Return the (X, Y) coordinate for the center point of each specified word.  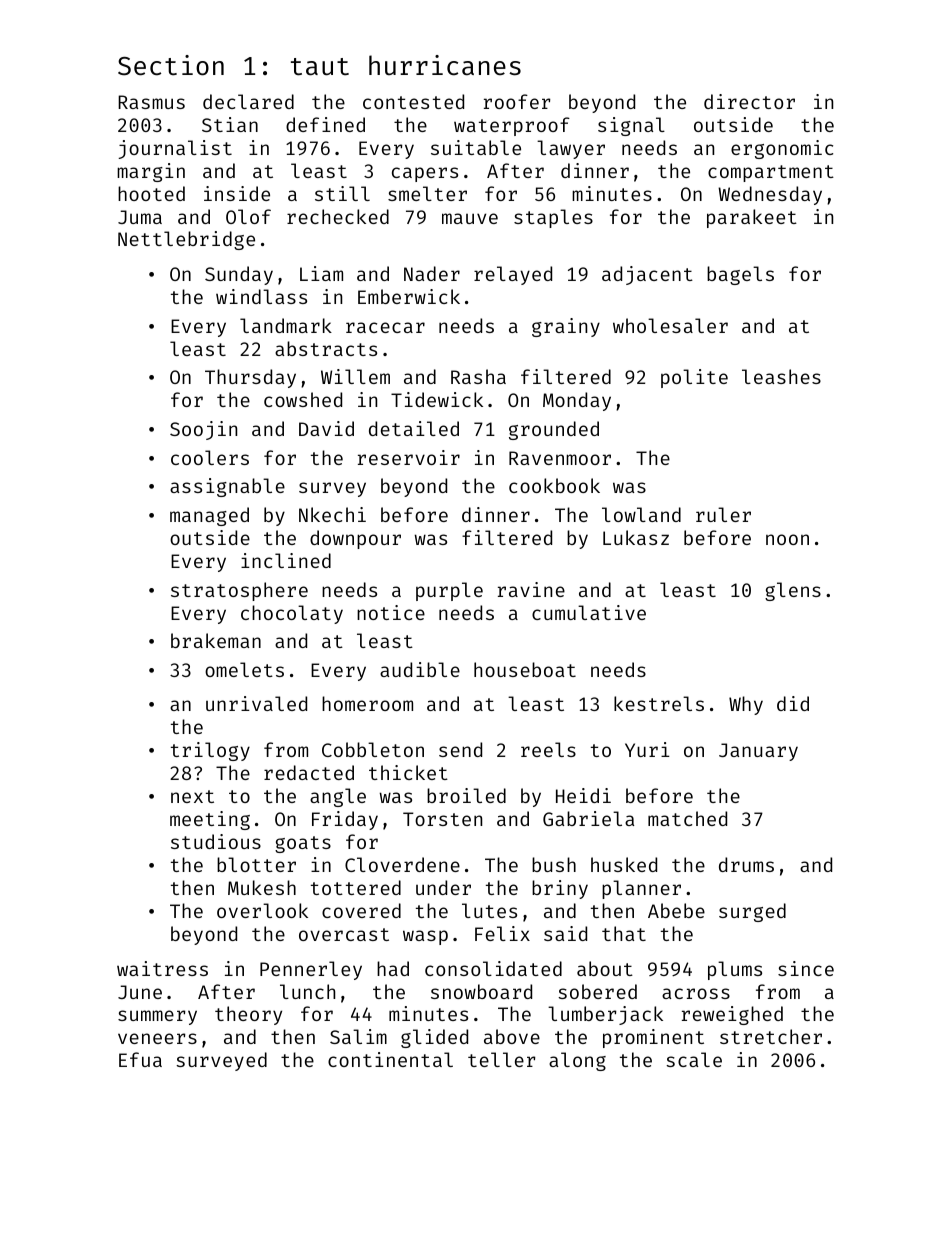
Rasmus (151, 102)
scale (694, 1059)
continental (390, 1059)
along (577, 1061)
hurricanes (445, 65)
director (749, 101)
